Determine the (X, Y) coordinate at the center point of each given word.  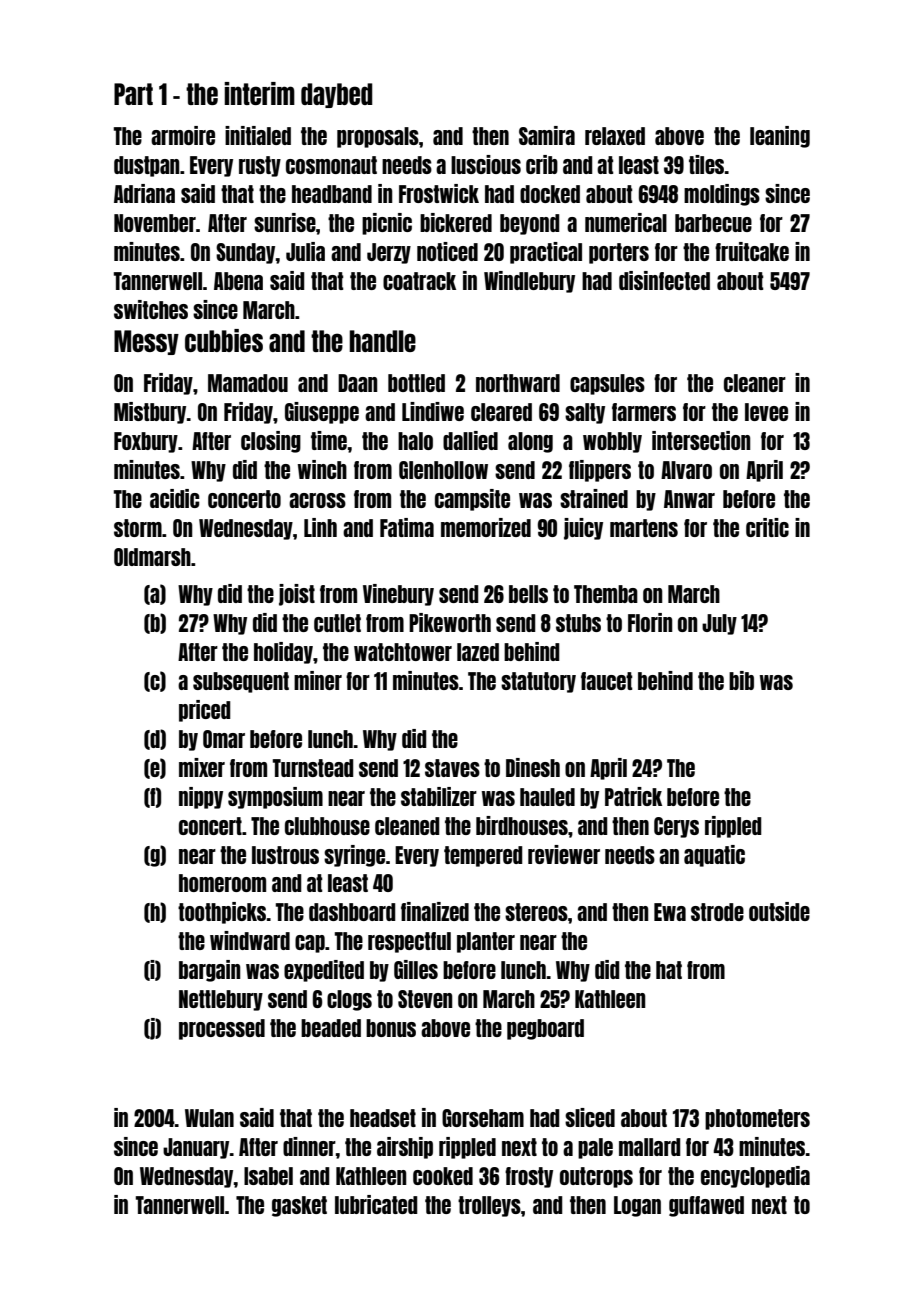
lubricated (376, 1204)
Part (133, 94)
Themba (606, 594)
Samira (547, 135)
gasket (299, 1206)
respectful (409, 942)
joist (297, 595)
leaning (780, 137)
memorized (486, 527)
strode (717, 912)
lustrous (285, 855)
